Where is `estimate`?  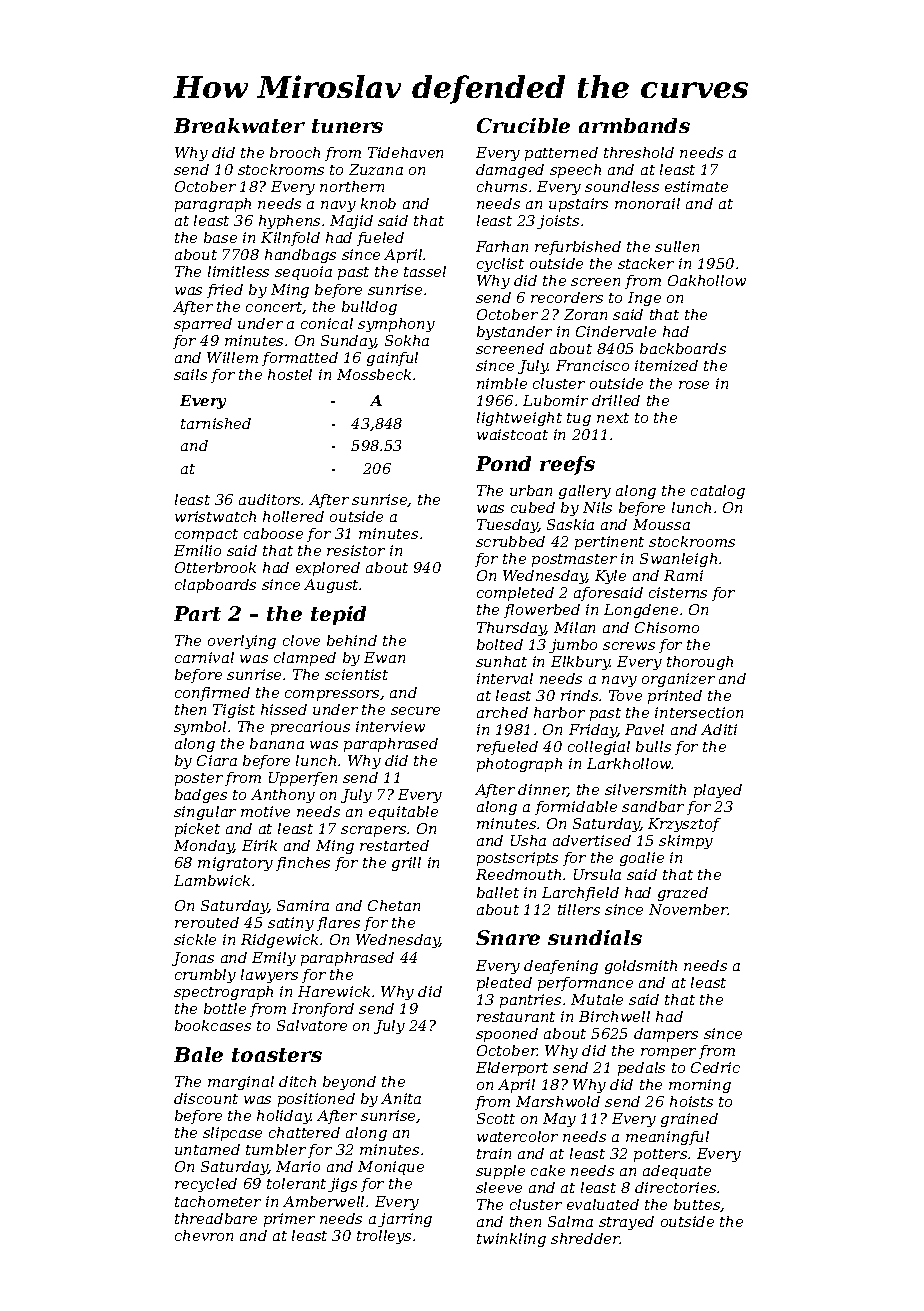
estimate is located at coordinates (696, 186).
